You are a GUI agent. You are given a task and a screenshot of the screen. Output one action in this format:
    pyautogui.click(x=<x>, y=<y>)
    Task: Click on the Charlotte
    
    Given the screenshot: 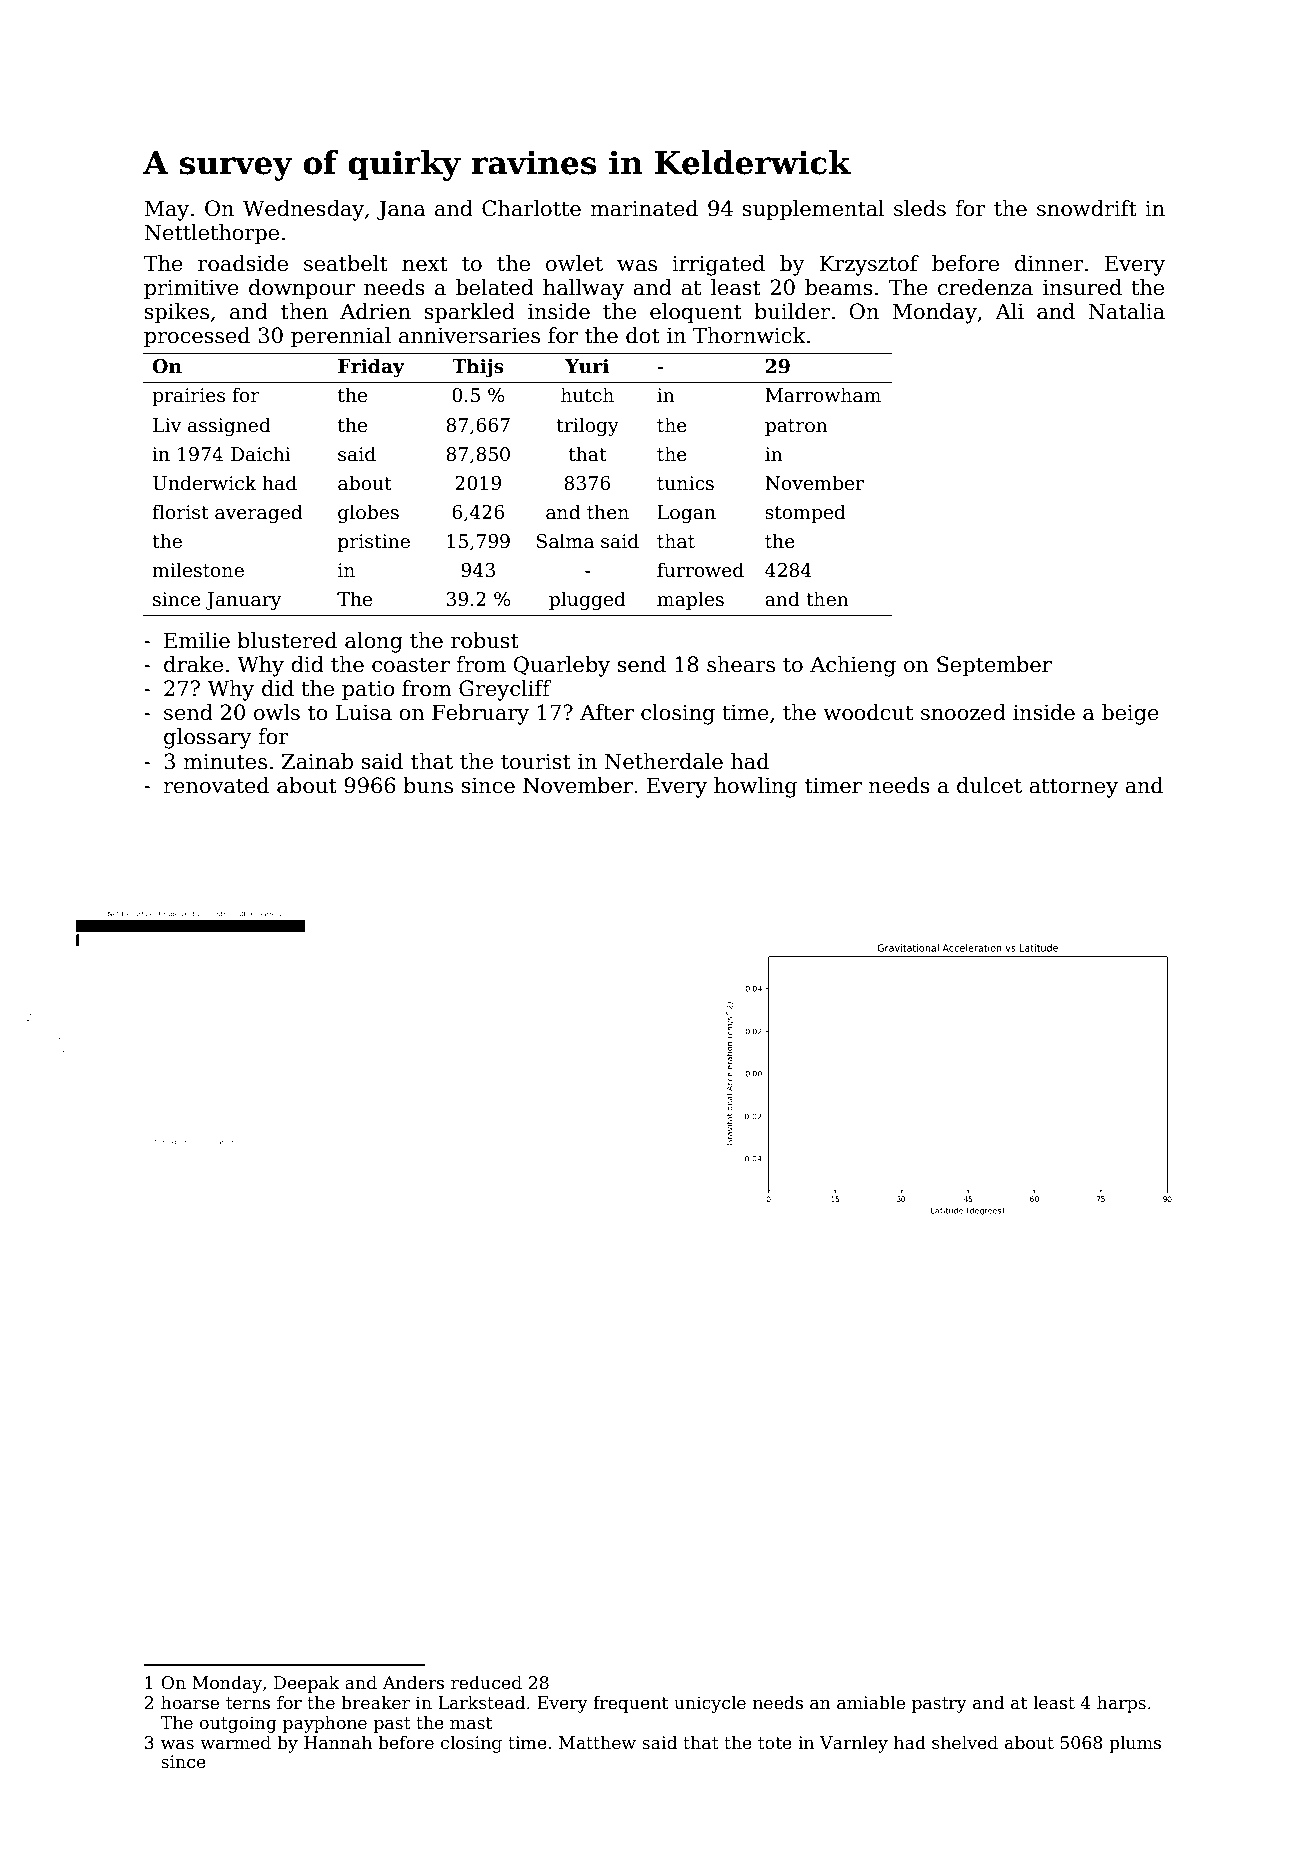 What is the action you would take?
    pyautogui.click(x=531, y=208)
